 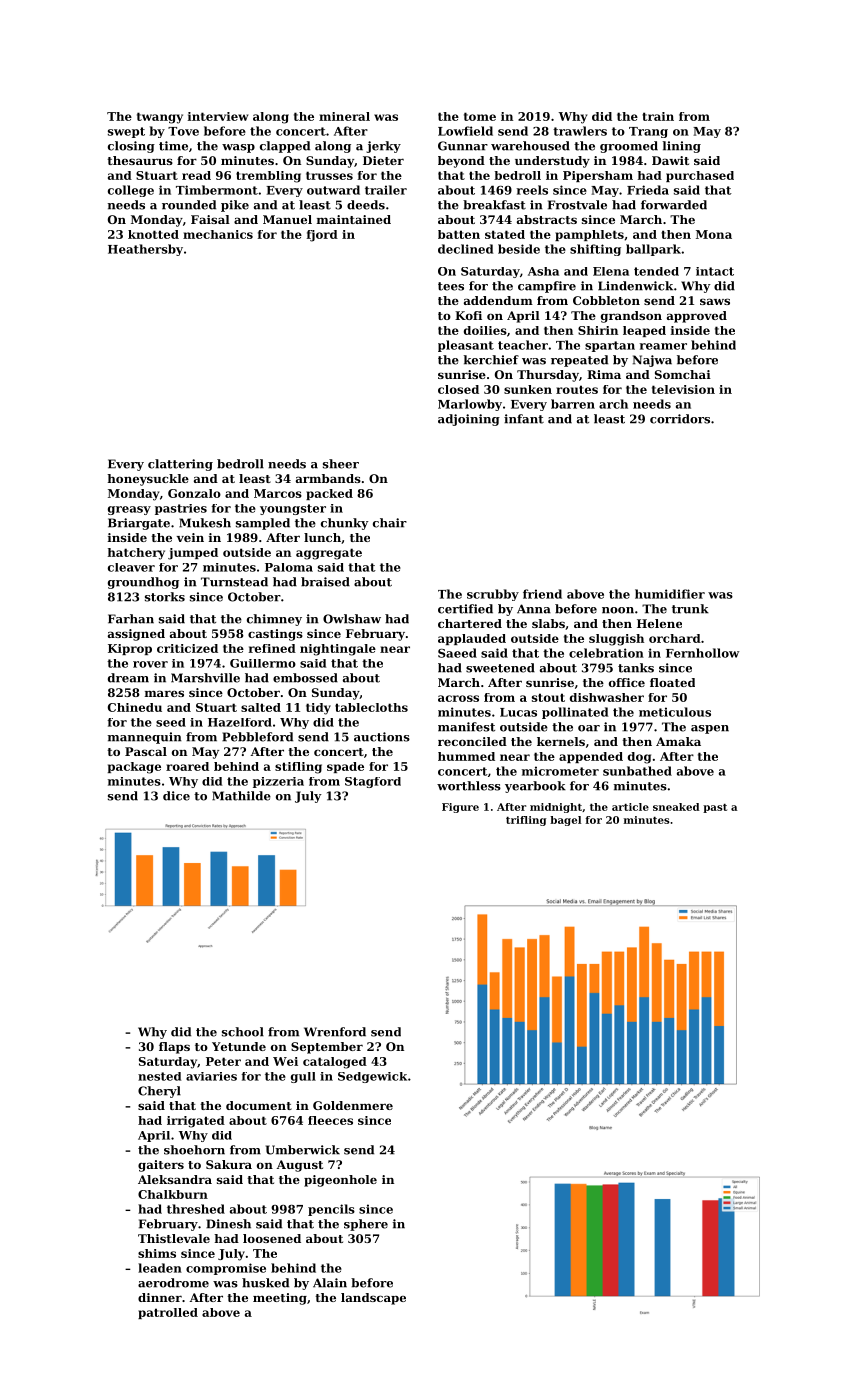 I want to click on sphere, so click(x=366, y=1225).
